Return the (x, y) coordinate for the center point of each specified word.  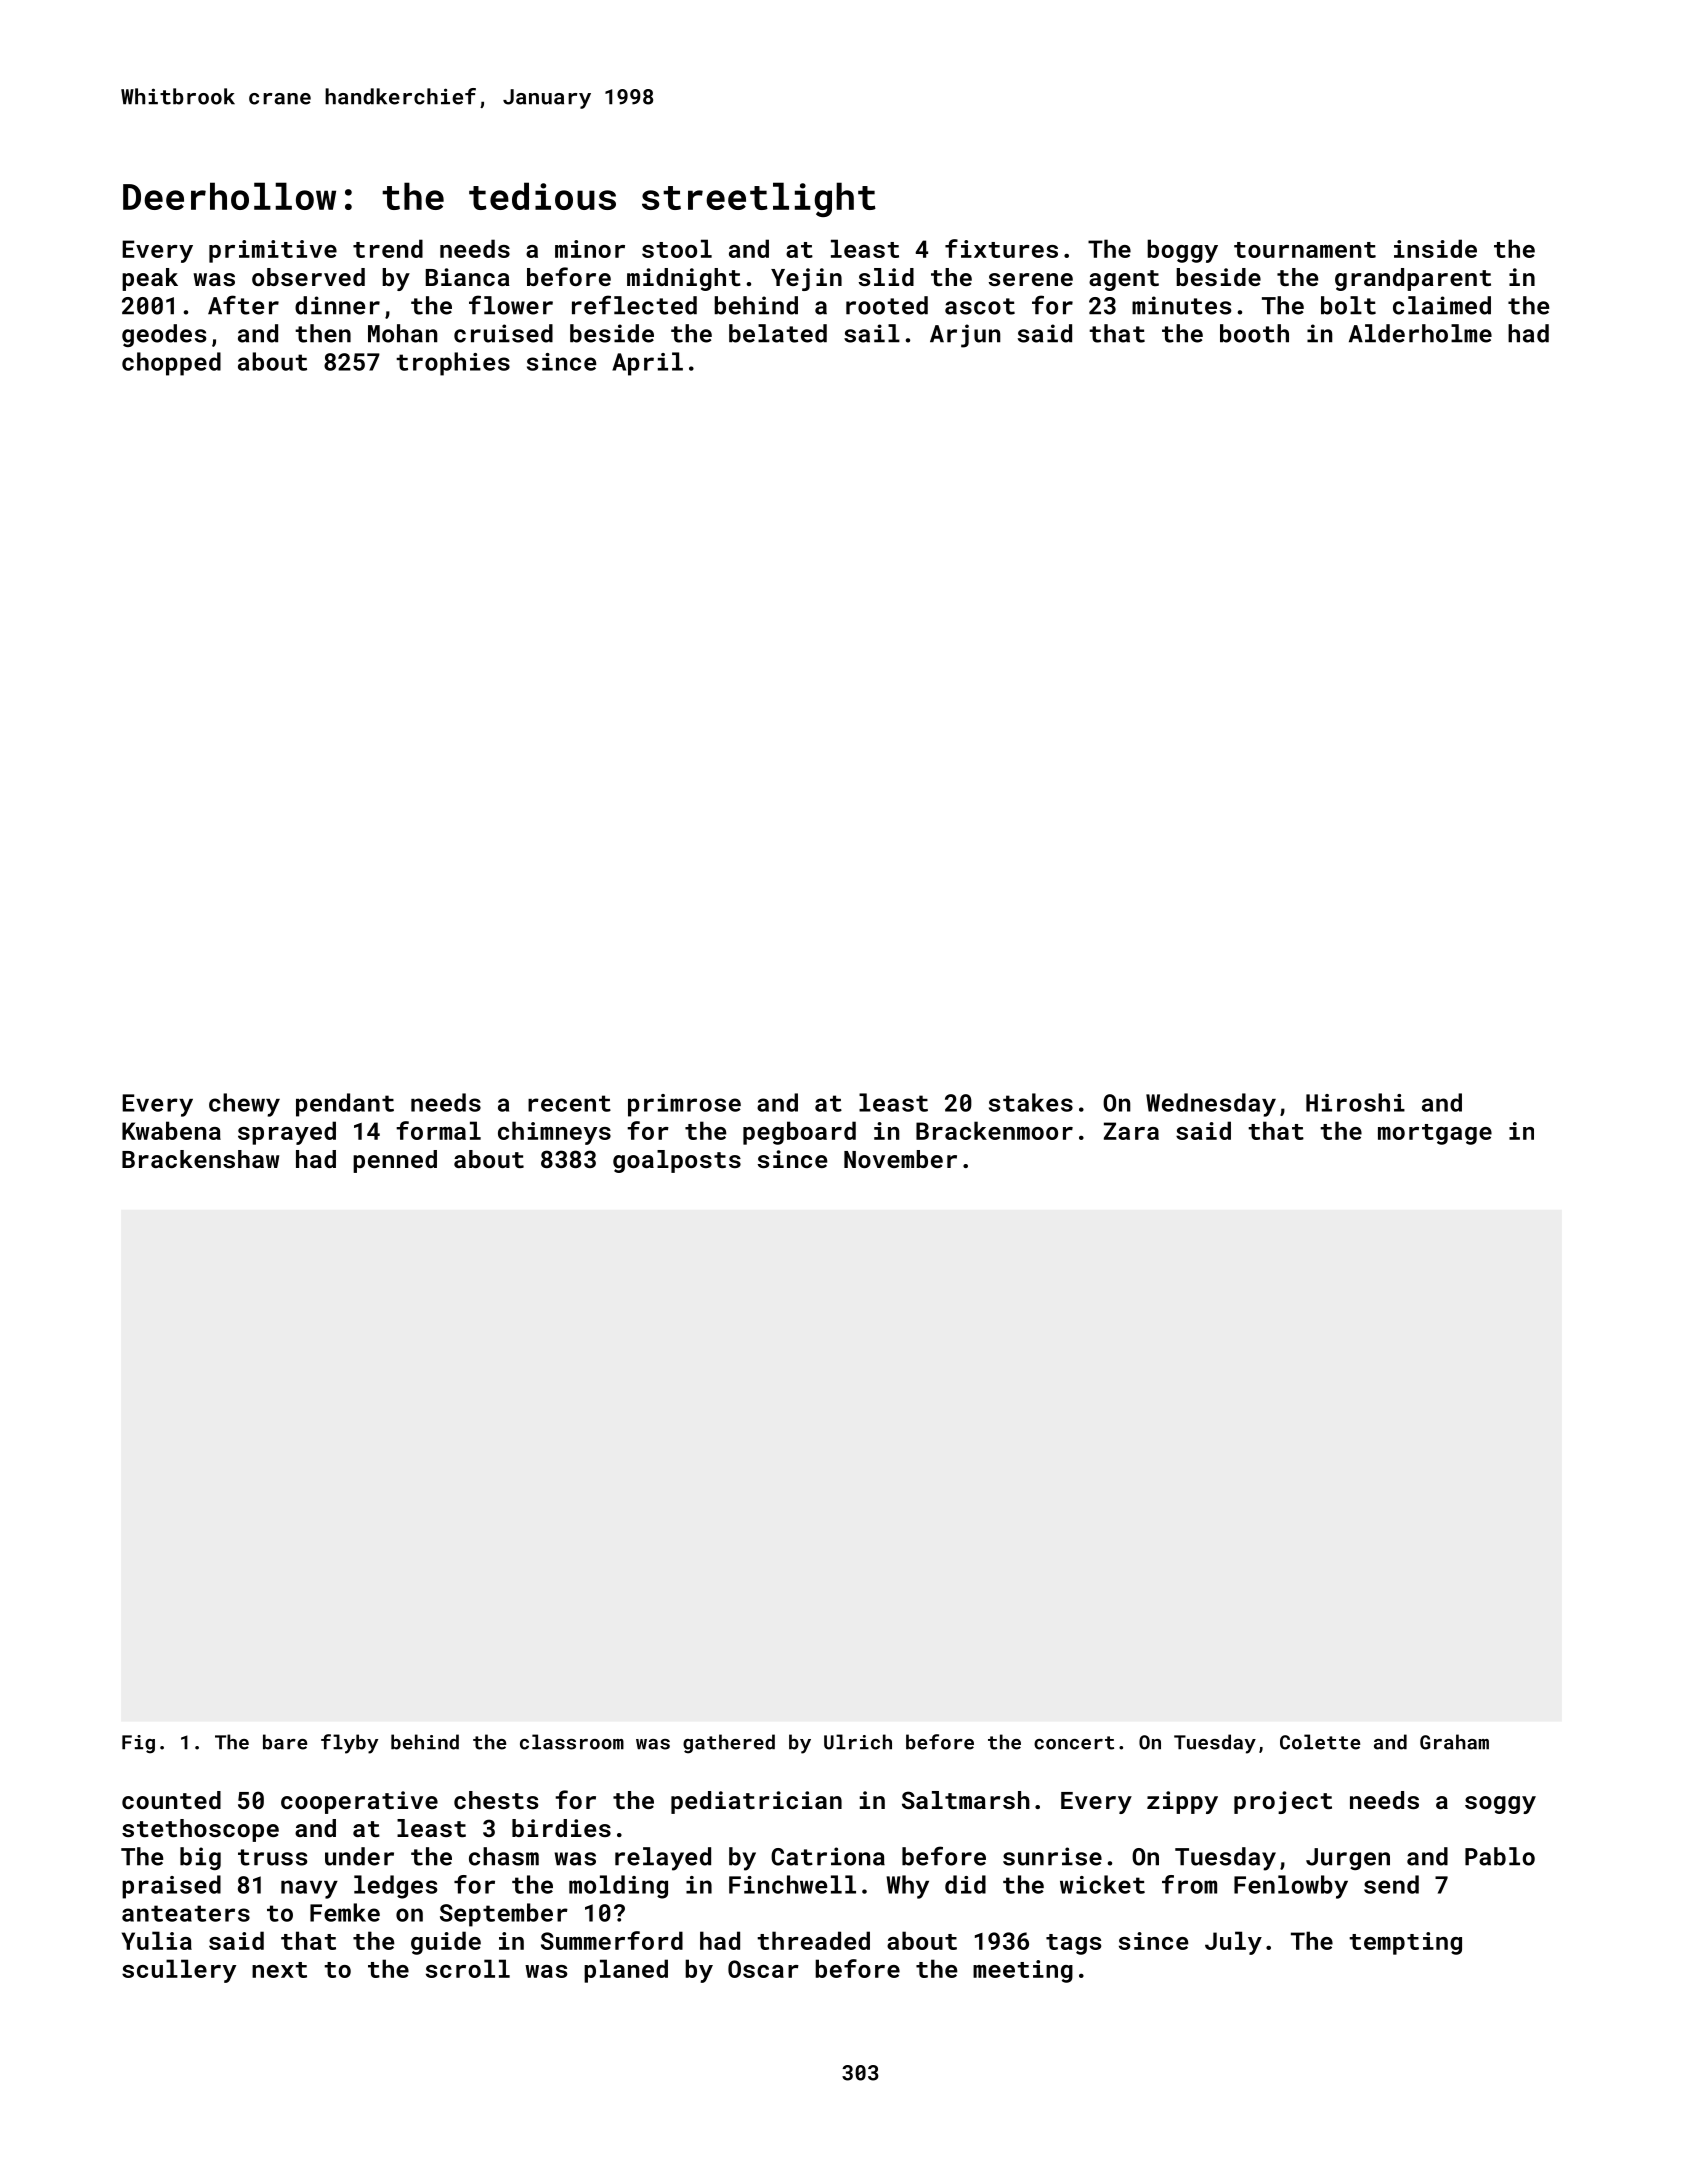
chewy (244, 1105)
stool (677, 248)
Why (907, 1887)
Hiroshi (1355, 1102)
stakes (1031, 1102)
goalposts (677, 1161)
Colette (1320, 1742)
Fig (138, 1744)
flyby (349, 1744)
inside (1435, 248)
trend (388, 248)
